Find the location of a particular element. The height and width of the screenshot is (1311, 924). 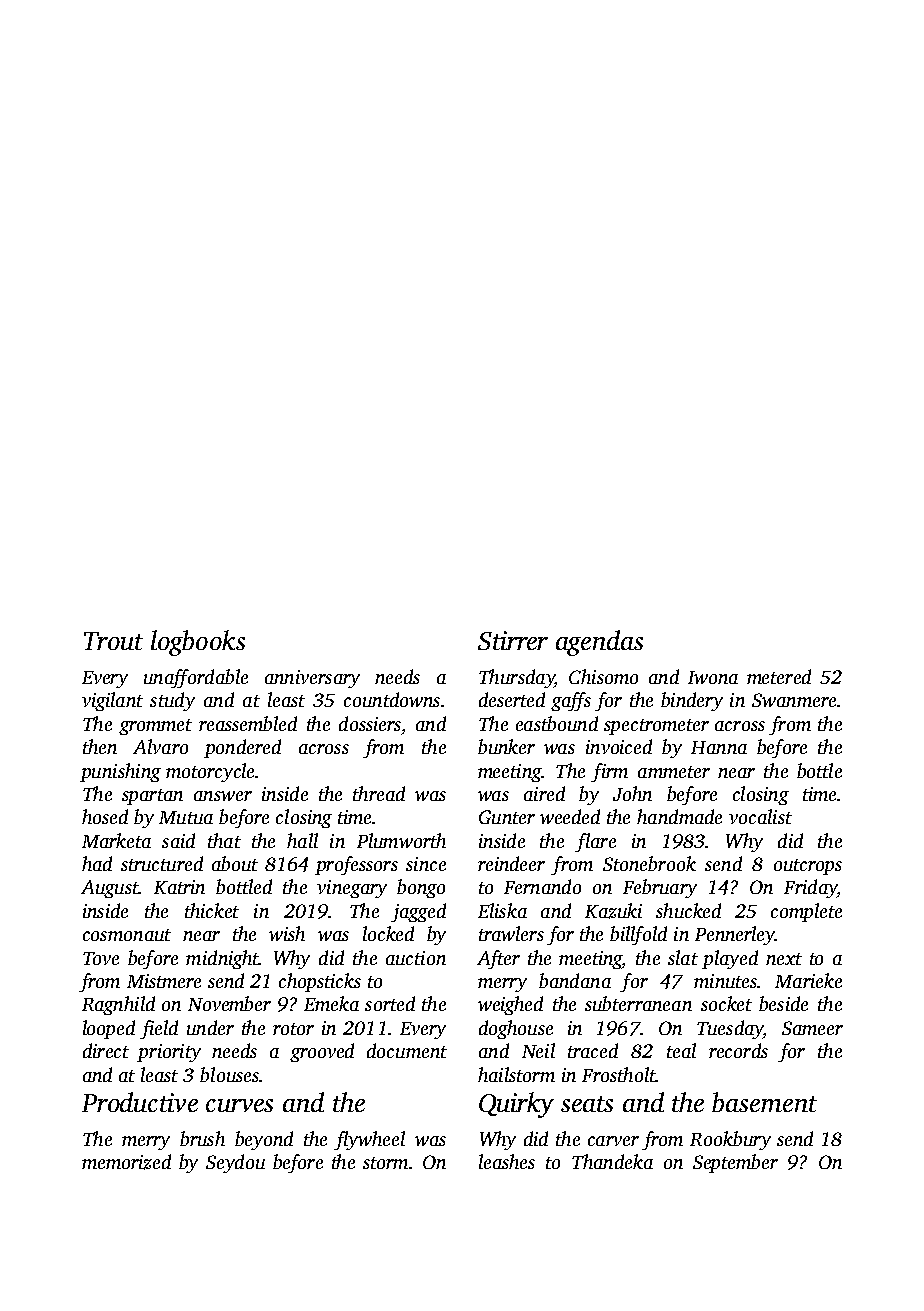

firm is located at coordinates (609, 772).
